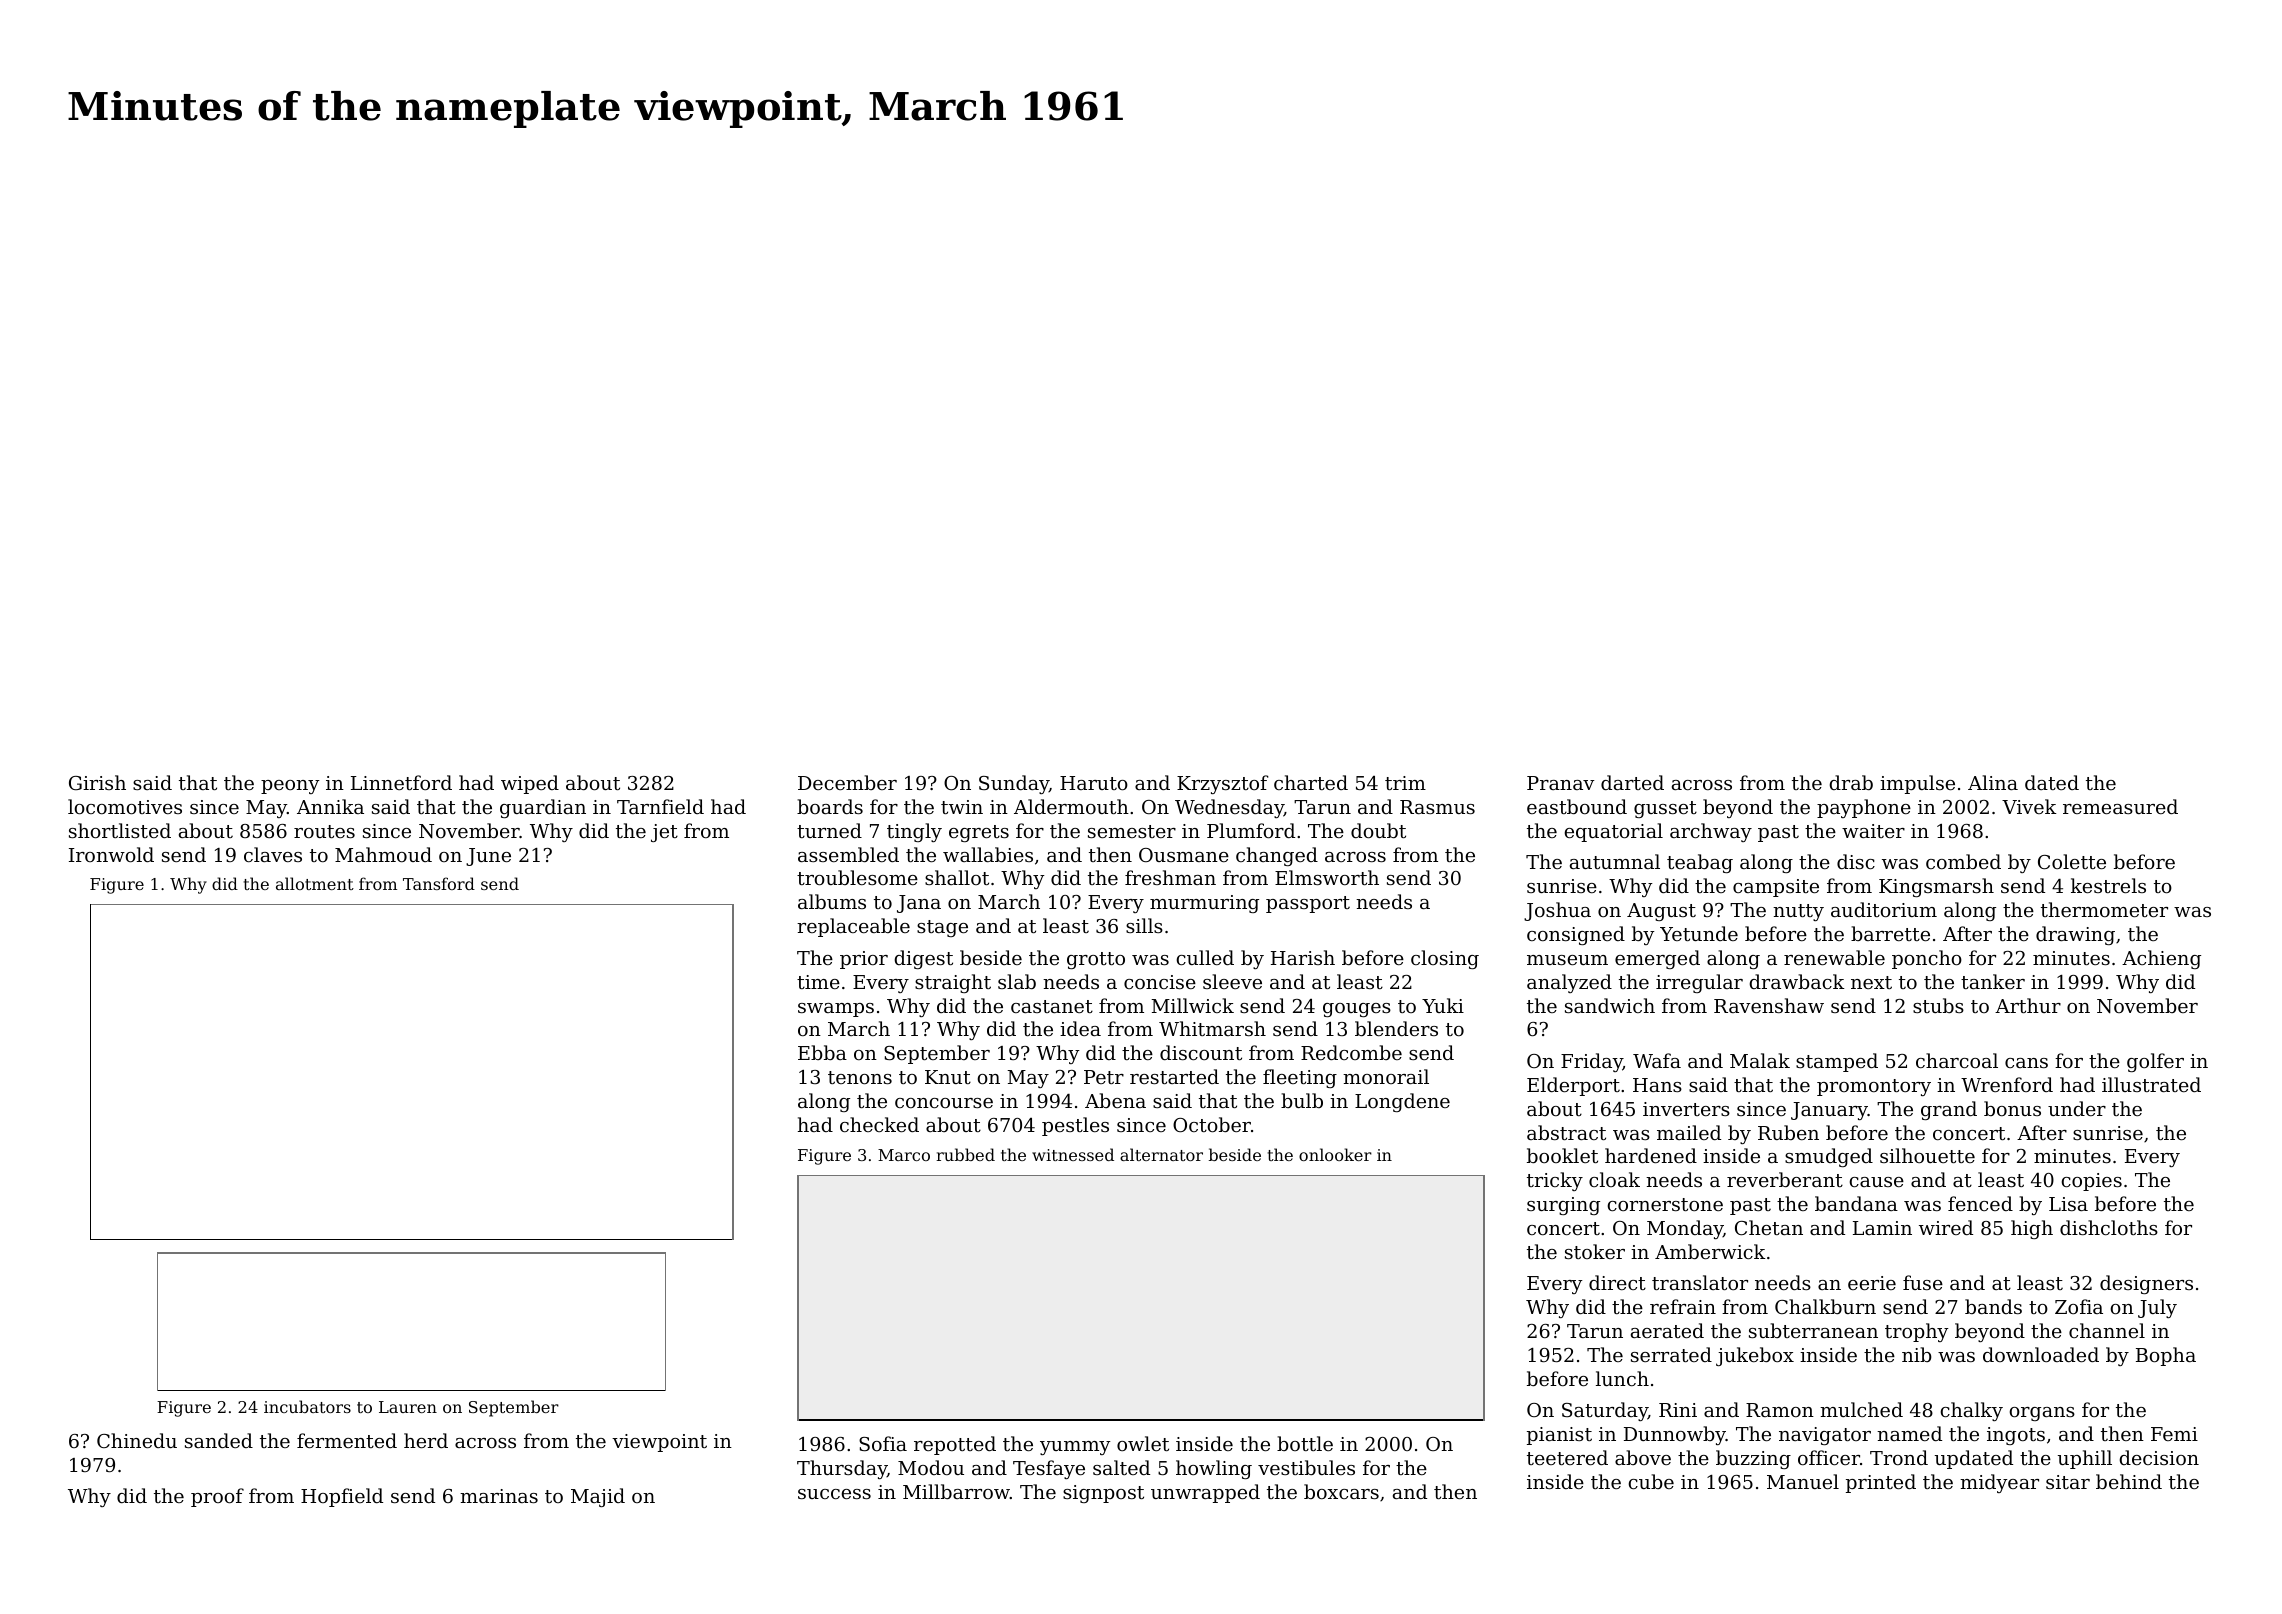 The height and width of the screenshot is (1614, 2282). I want to click on bottle, so click(1305, 1443).
